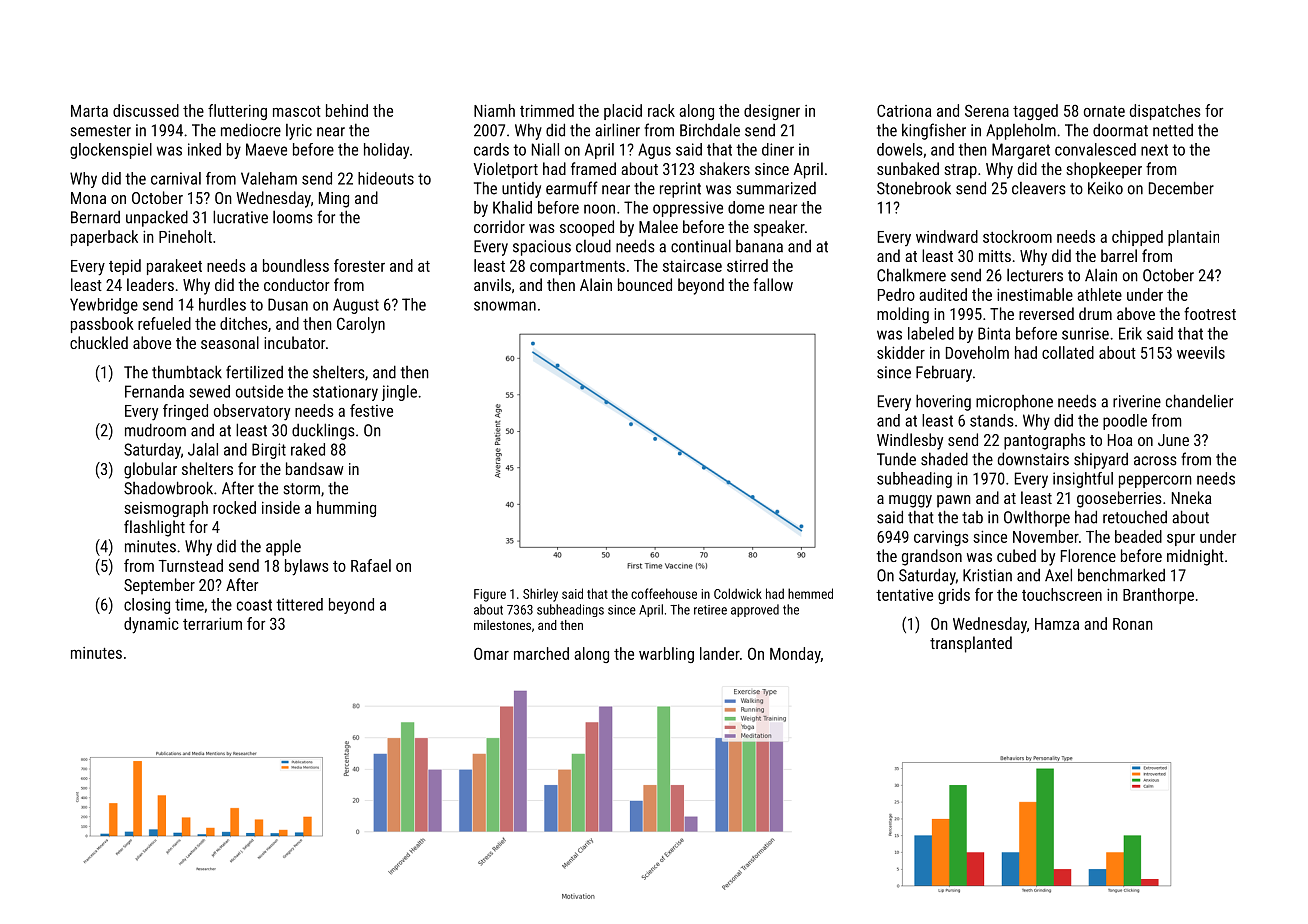 Image resolution: width=1308 pixels, height=924 pixels. Describe the element at coordinates (901, 352) in the screenshot. I see `skidder` at that location.
